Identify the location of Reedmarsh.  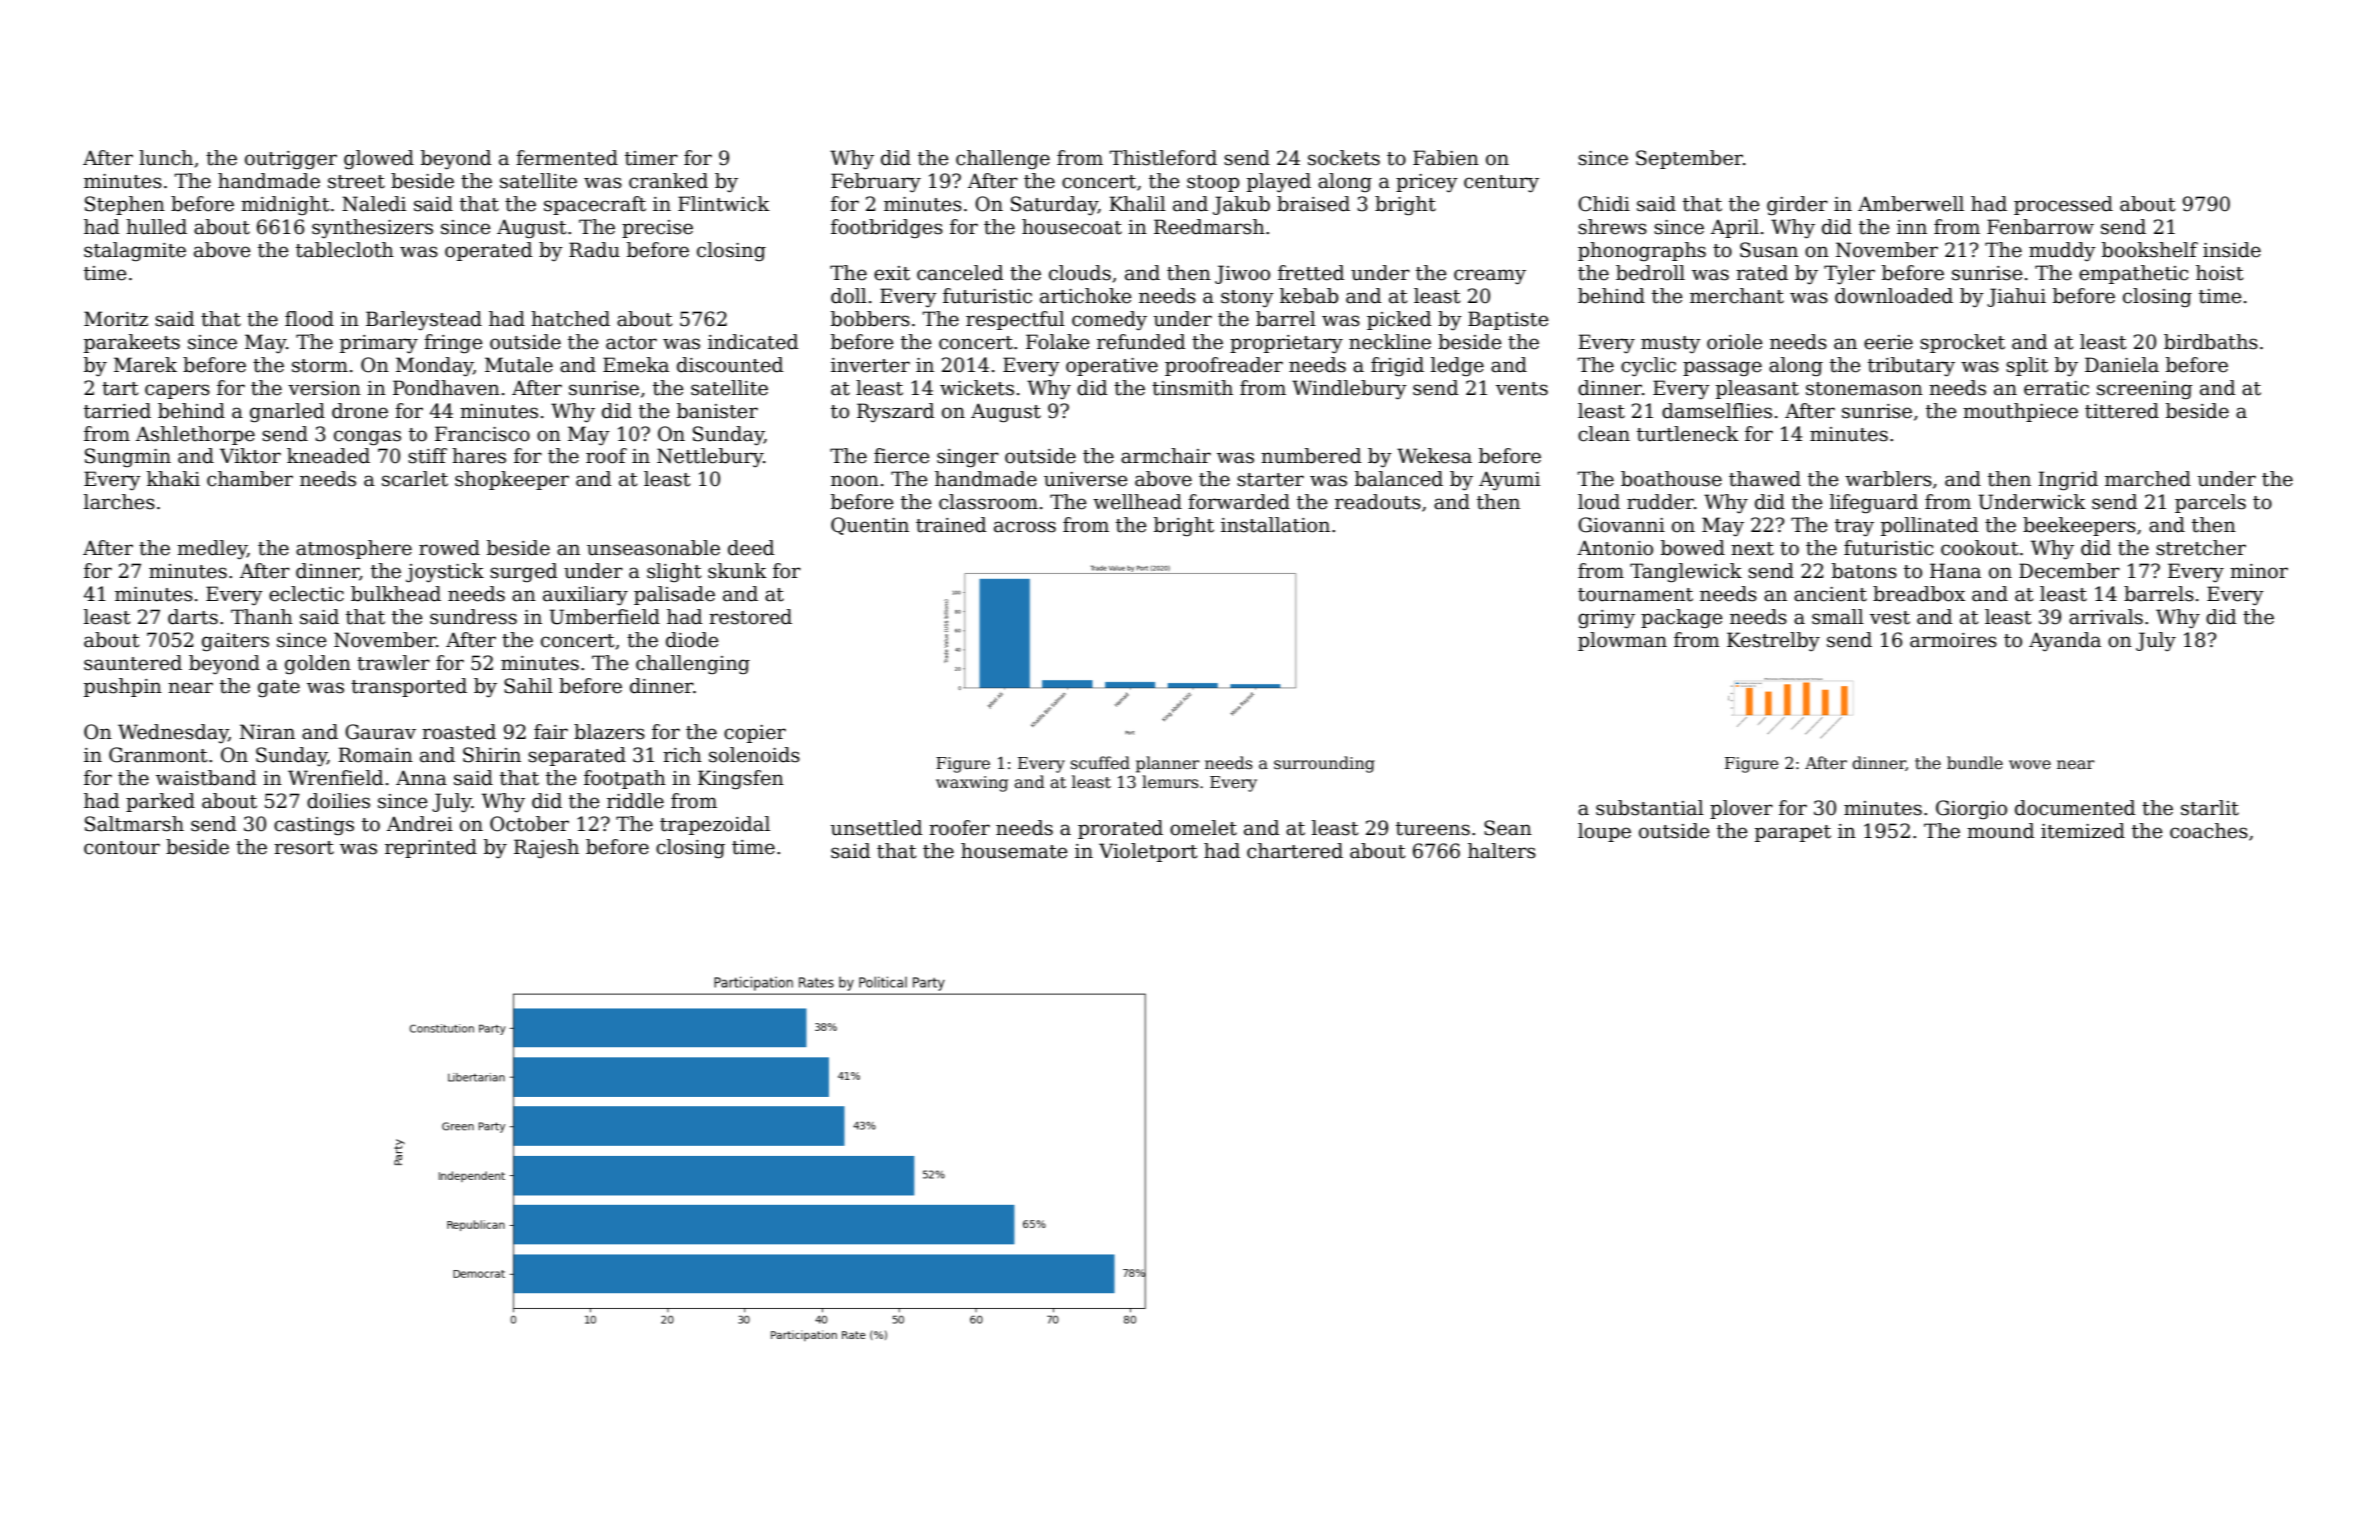
(1209, 227).
